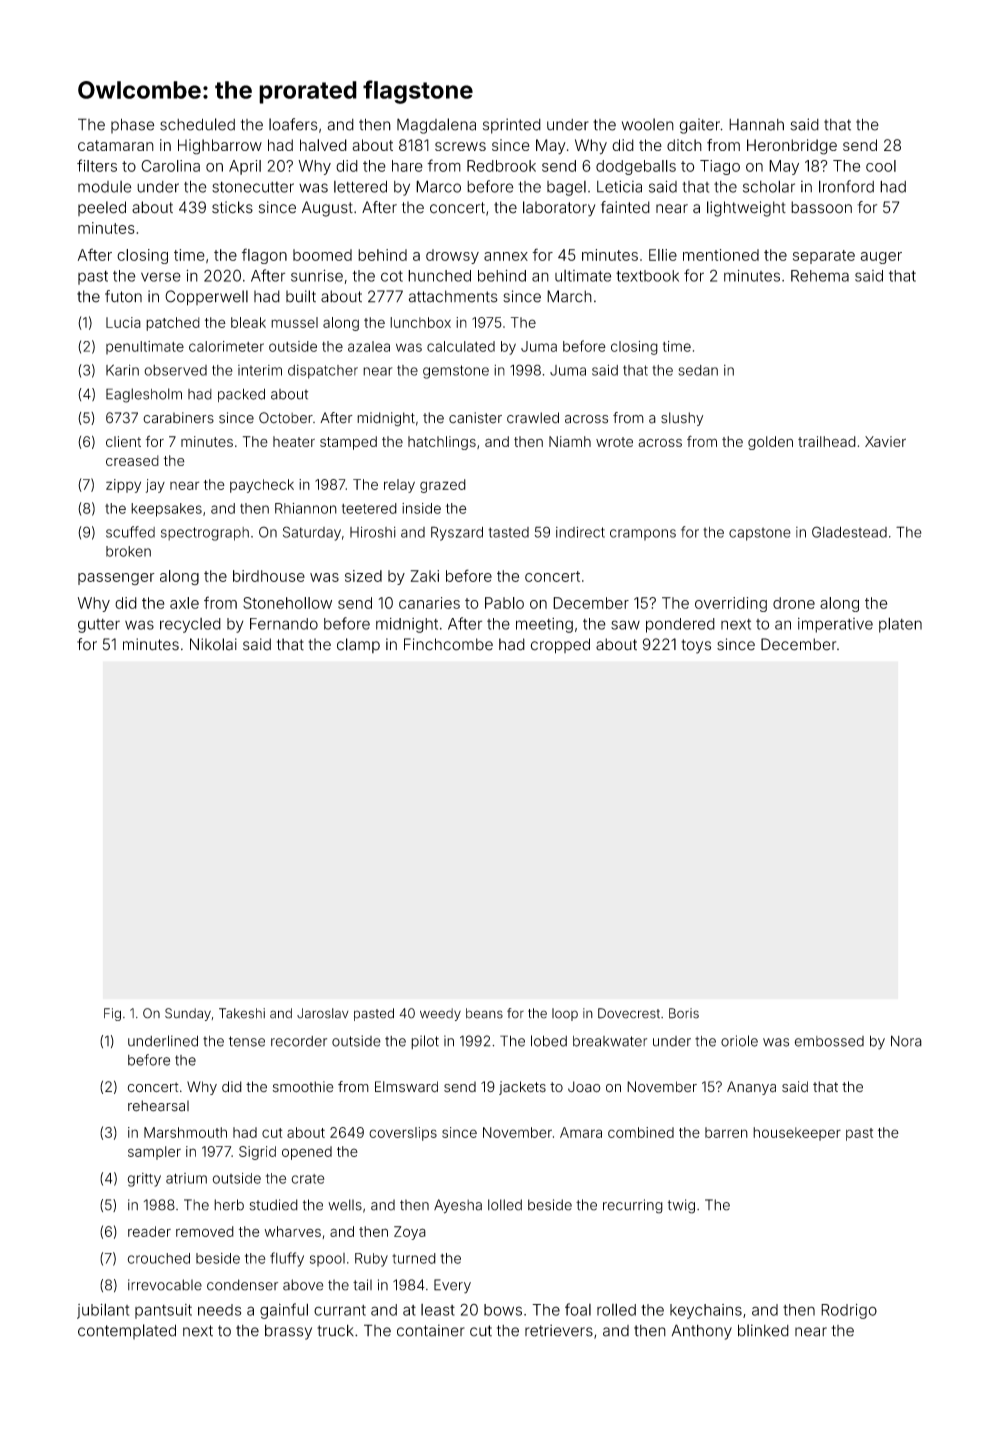 Image resolution: width=1001 pixels, height=1449 pixels. What do you see at coordinates (97, 165) in the image?
I see `filters` at bounding box center [97, 165].
